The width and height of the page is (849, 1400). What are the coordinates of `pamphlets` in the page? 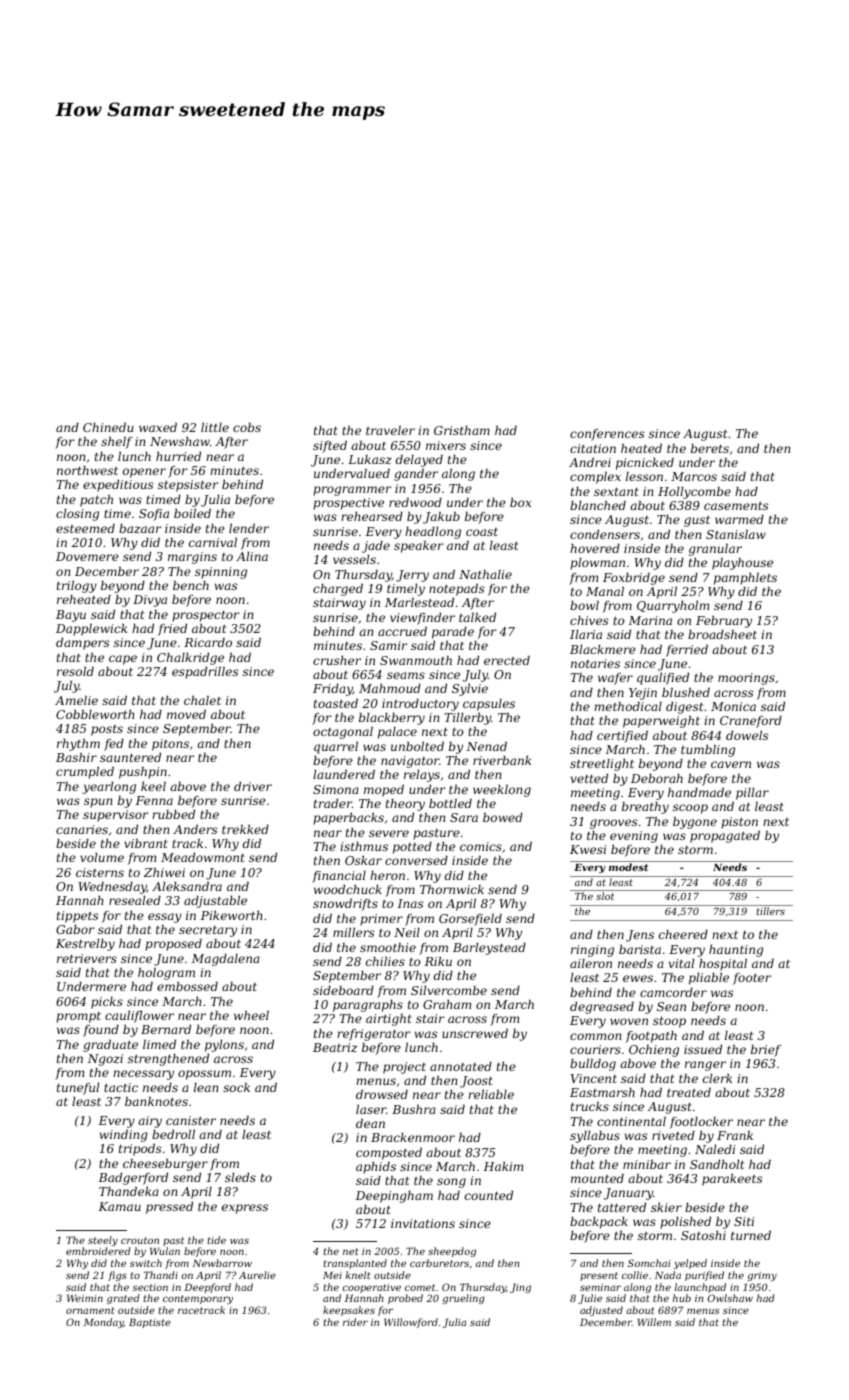 It's located at (745, 579).
